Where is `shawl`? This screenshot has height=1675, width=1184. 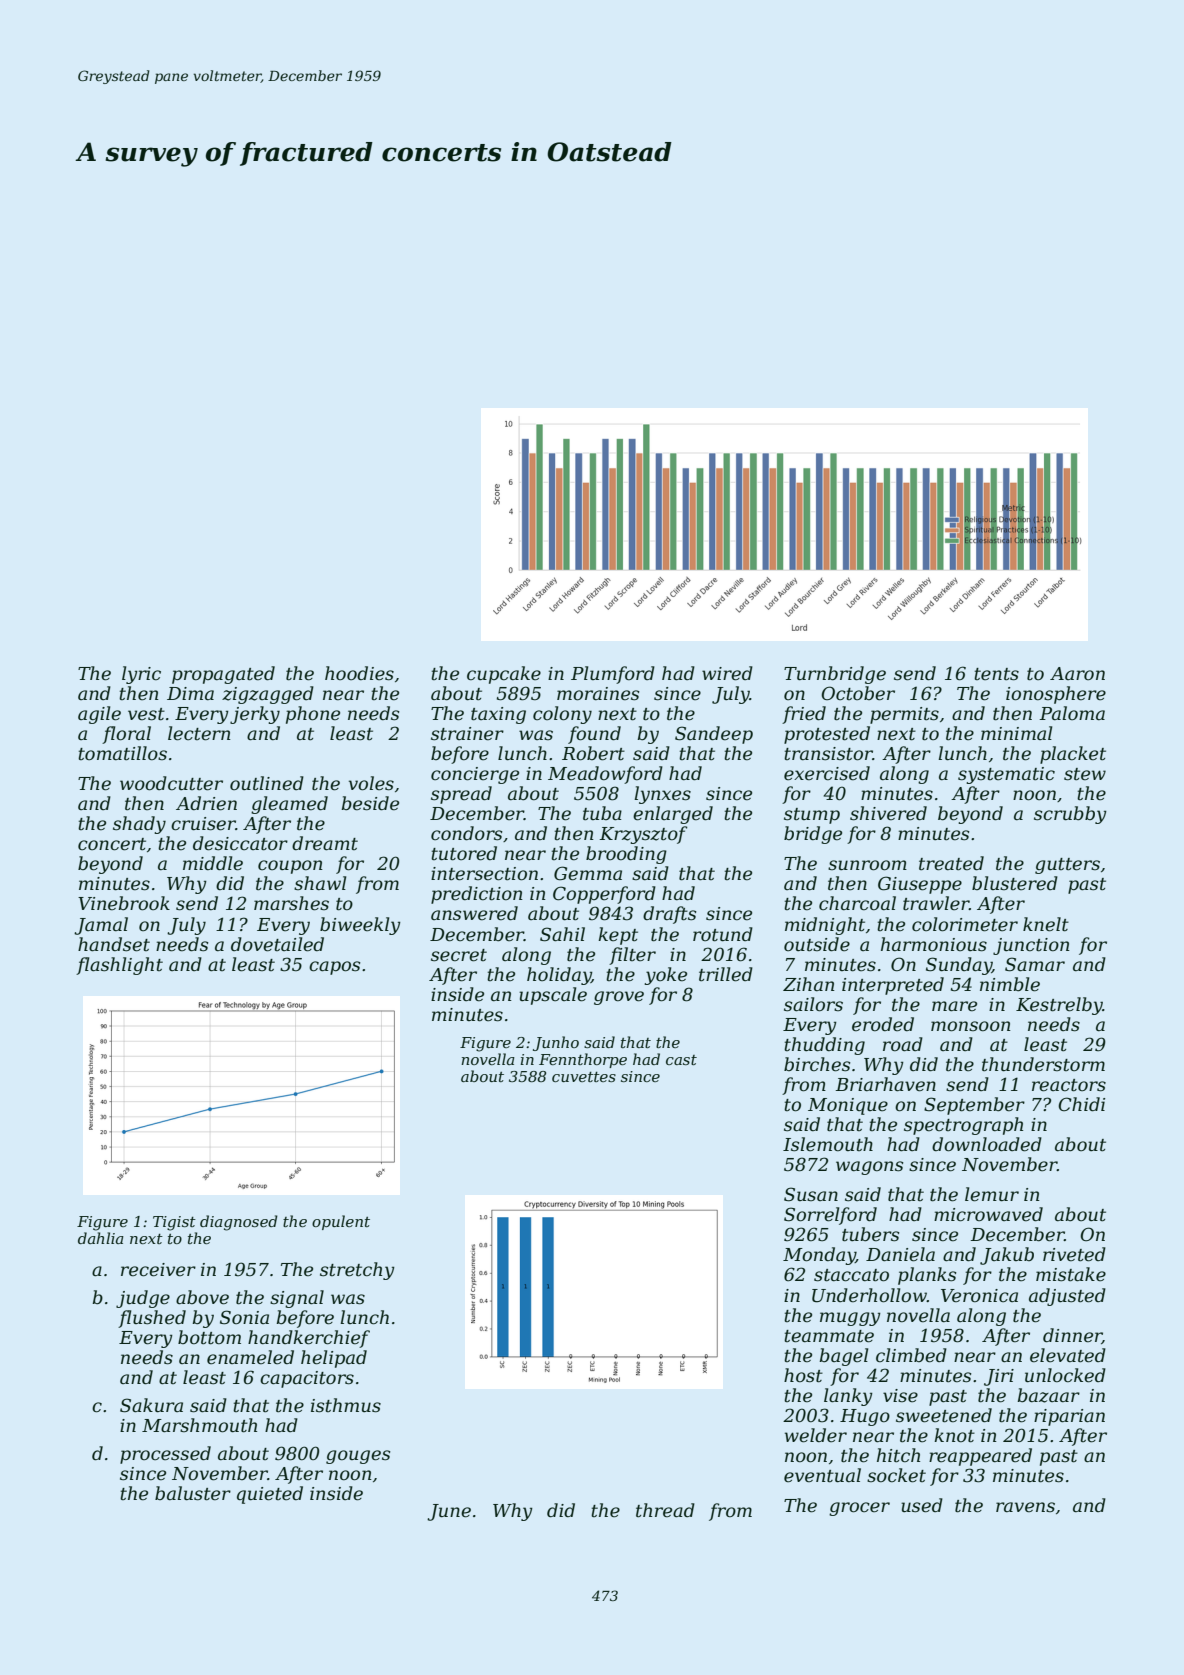
shawl is located at coordinates (320, 883).
